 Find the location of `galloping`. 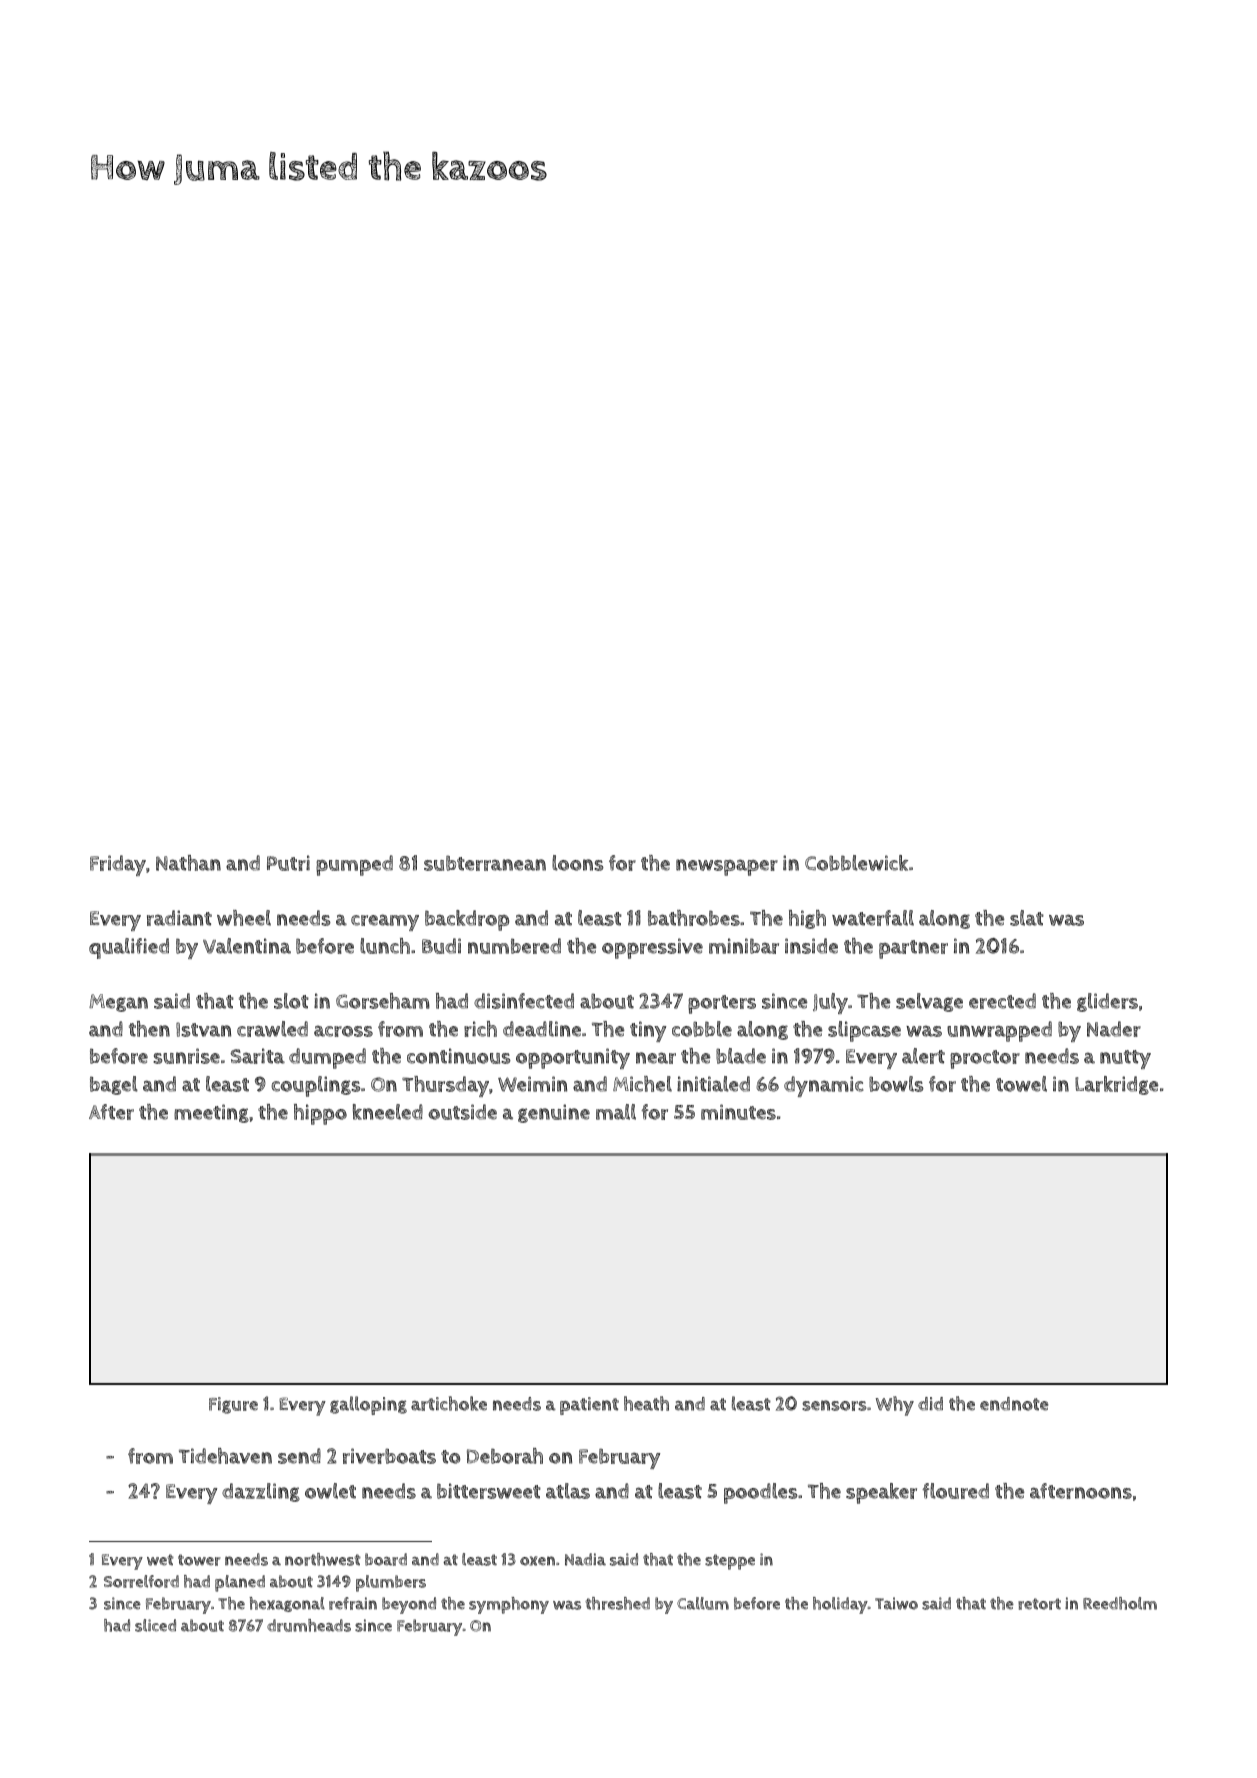

galloping is located at coordinates (368, 1405).
